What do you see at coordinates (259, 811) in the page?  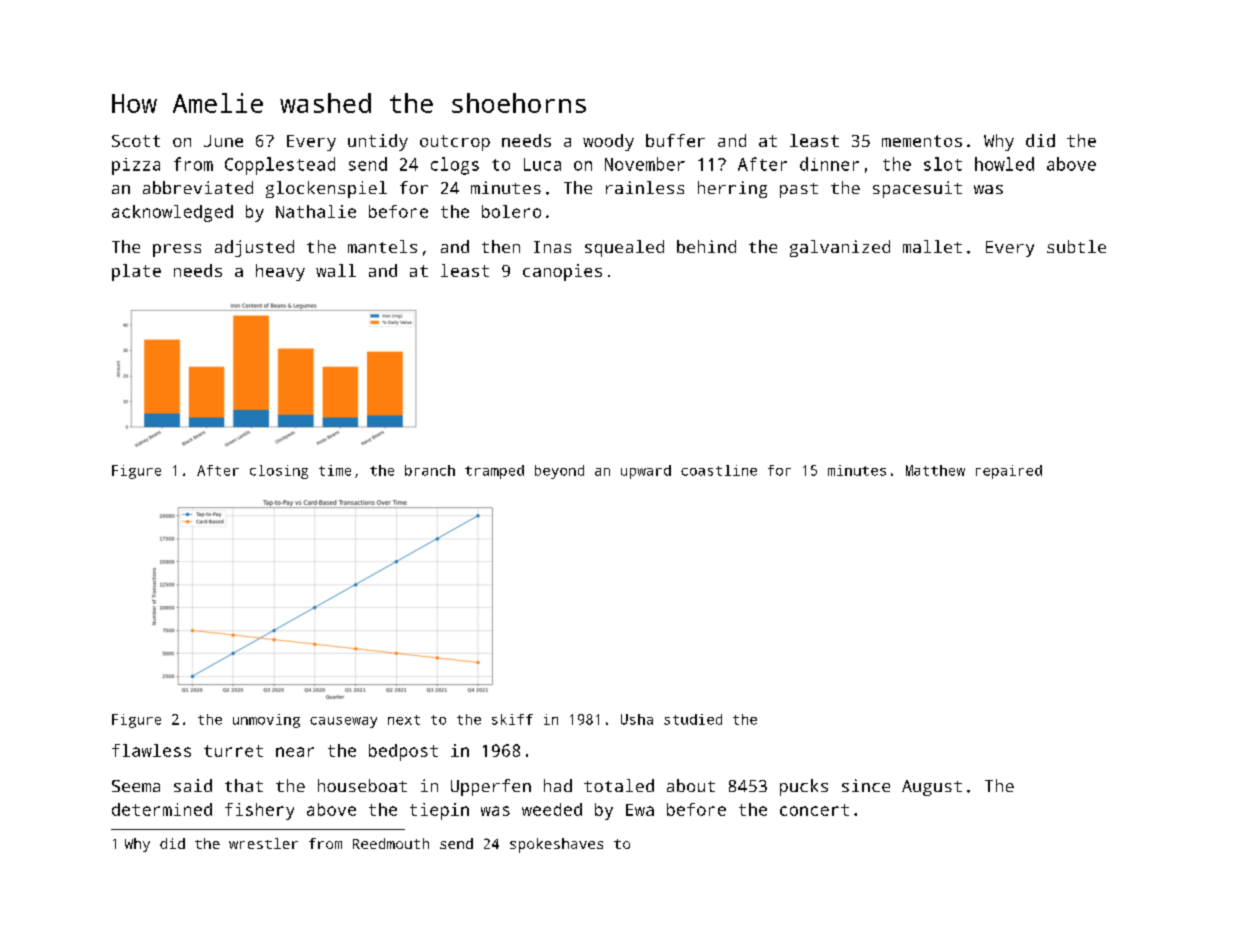 I see `fishery` at bounding box center [259, 811].
